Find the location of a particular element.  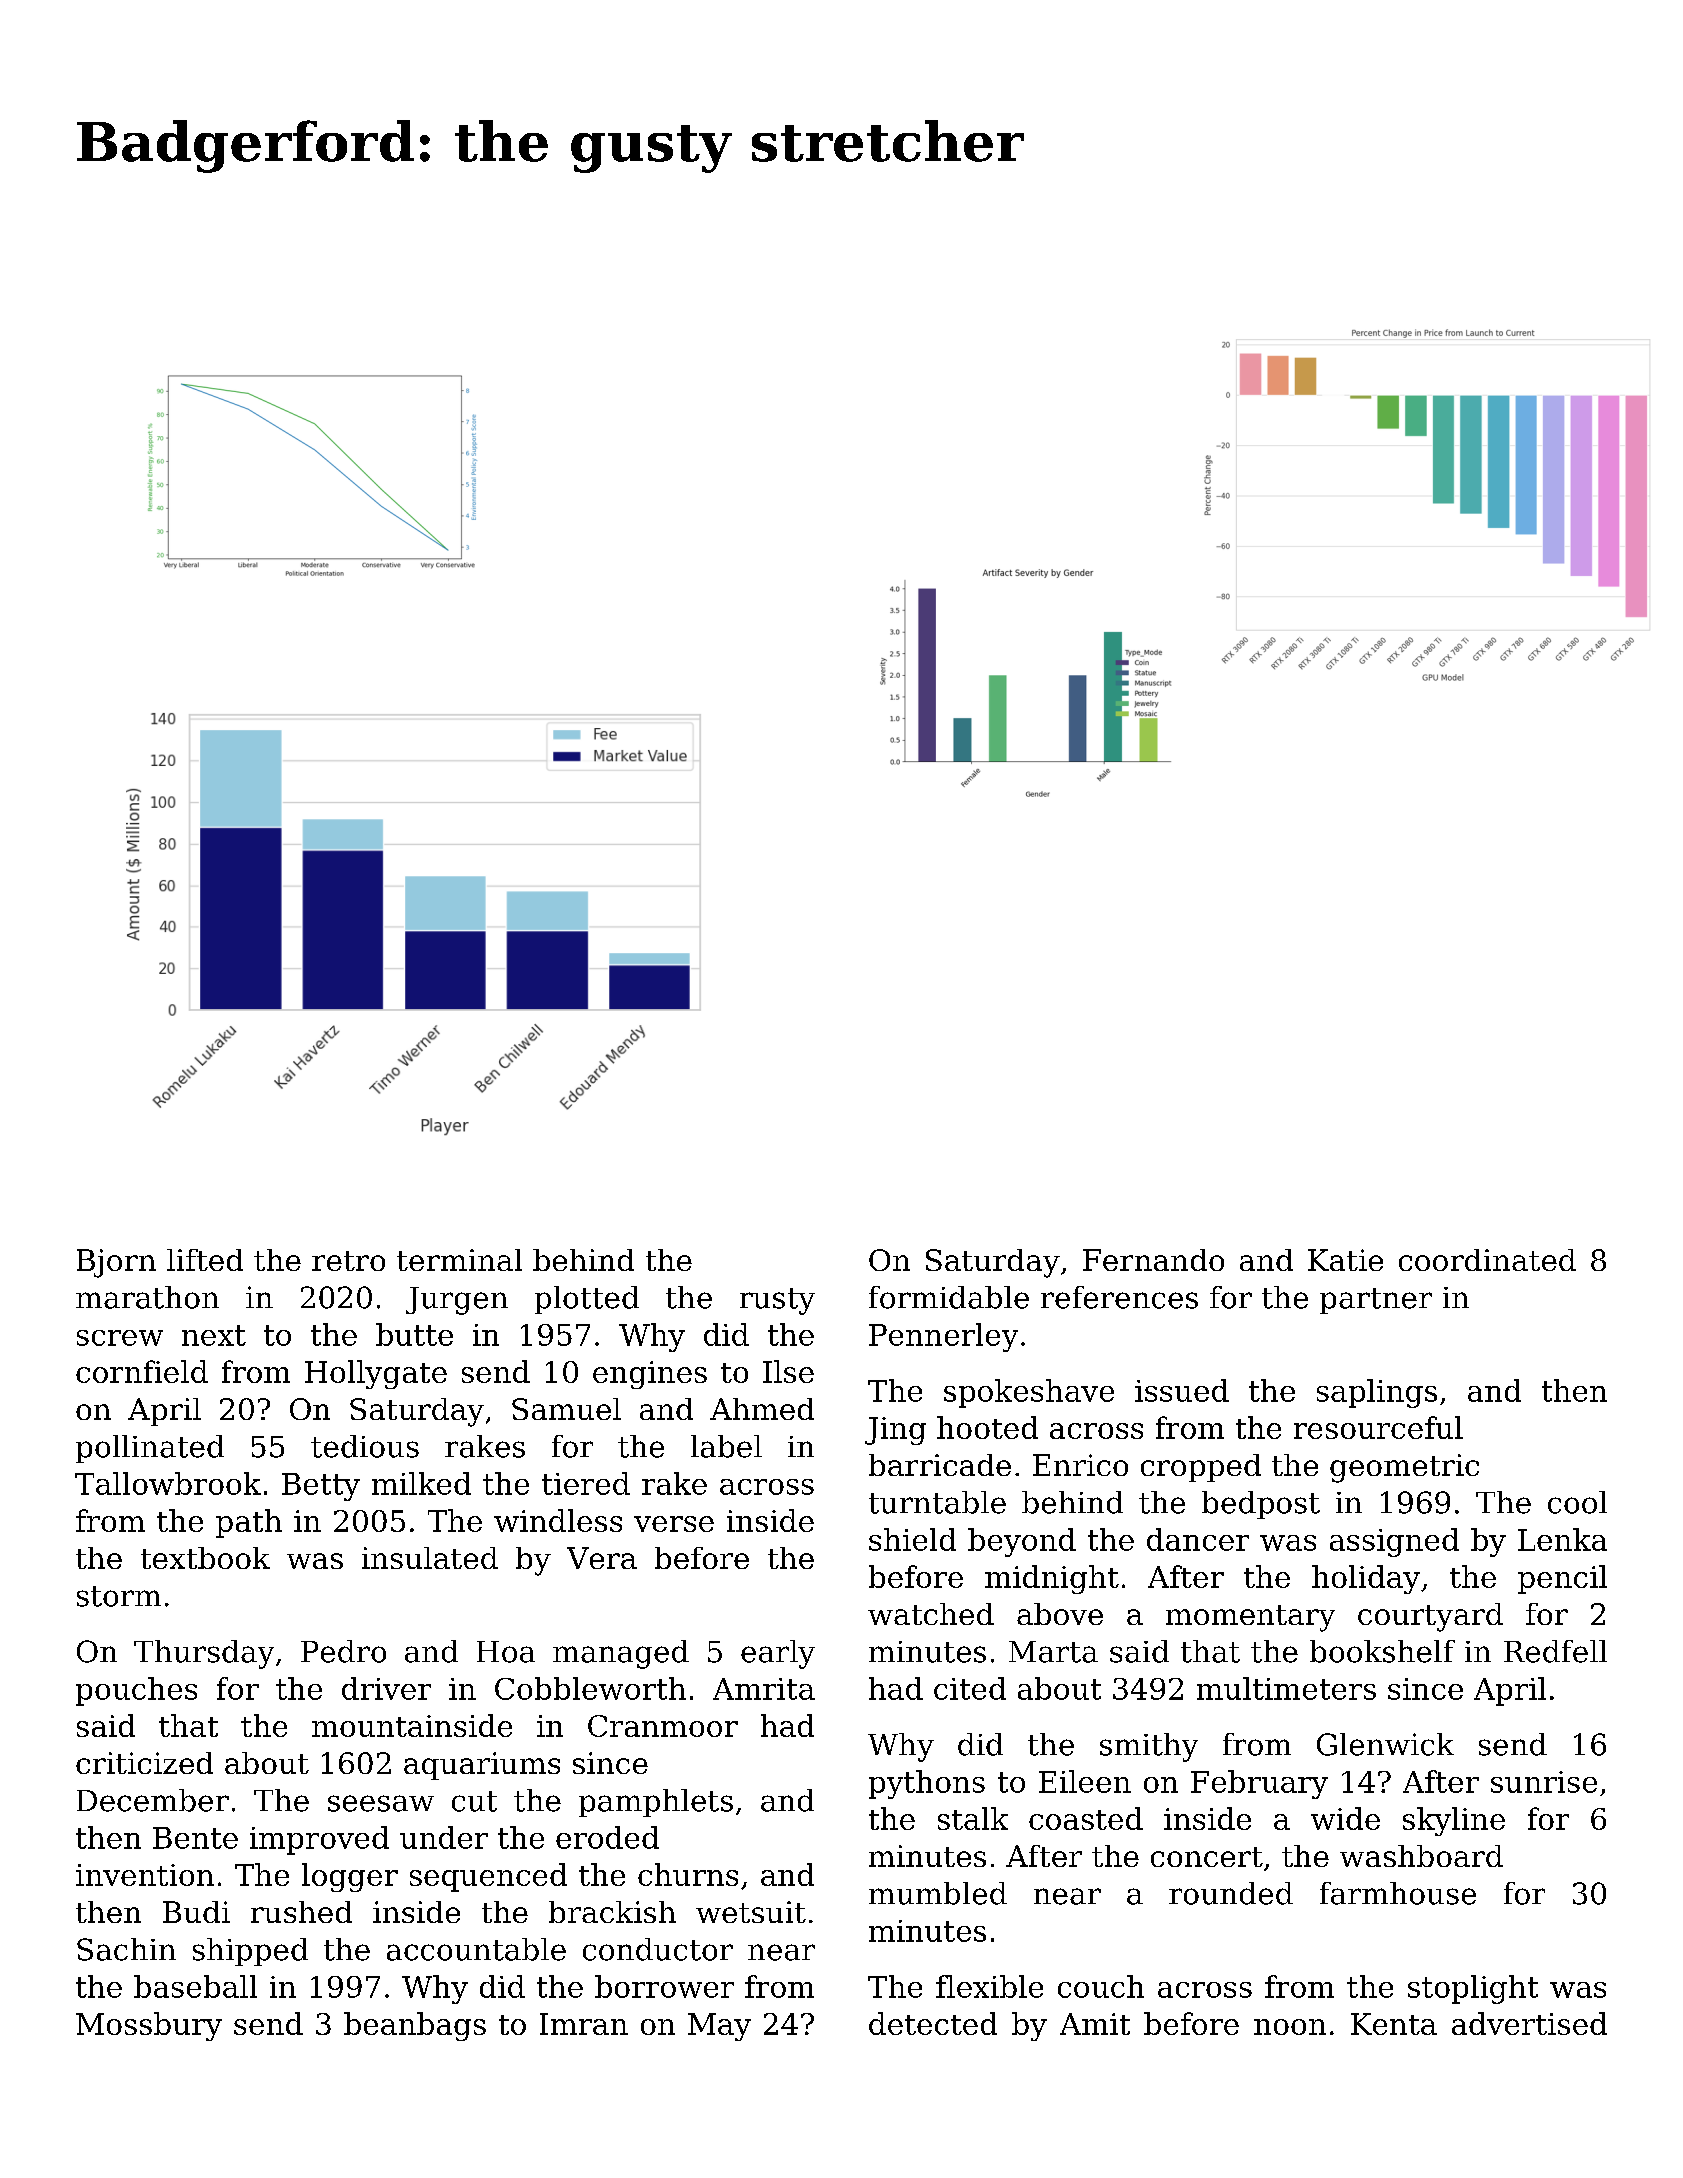

cut is located at coordinates (474, 1801).
